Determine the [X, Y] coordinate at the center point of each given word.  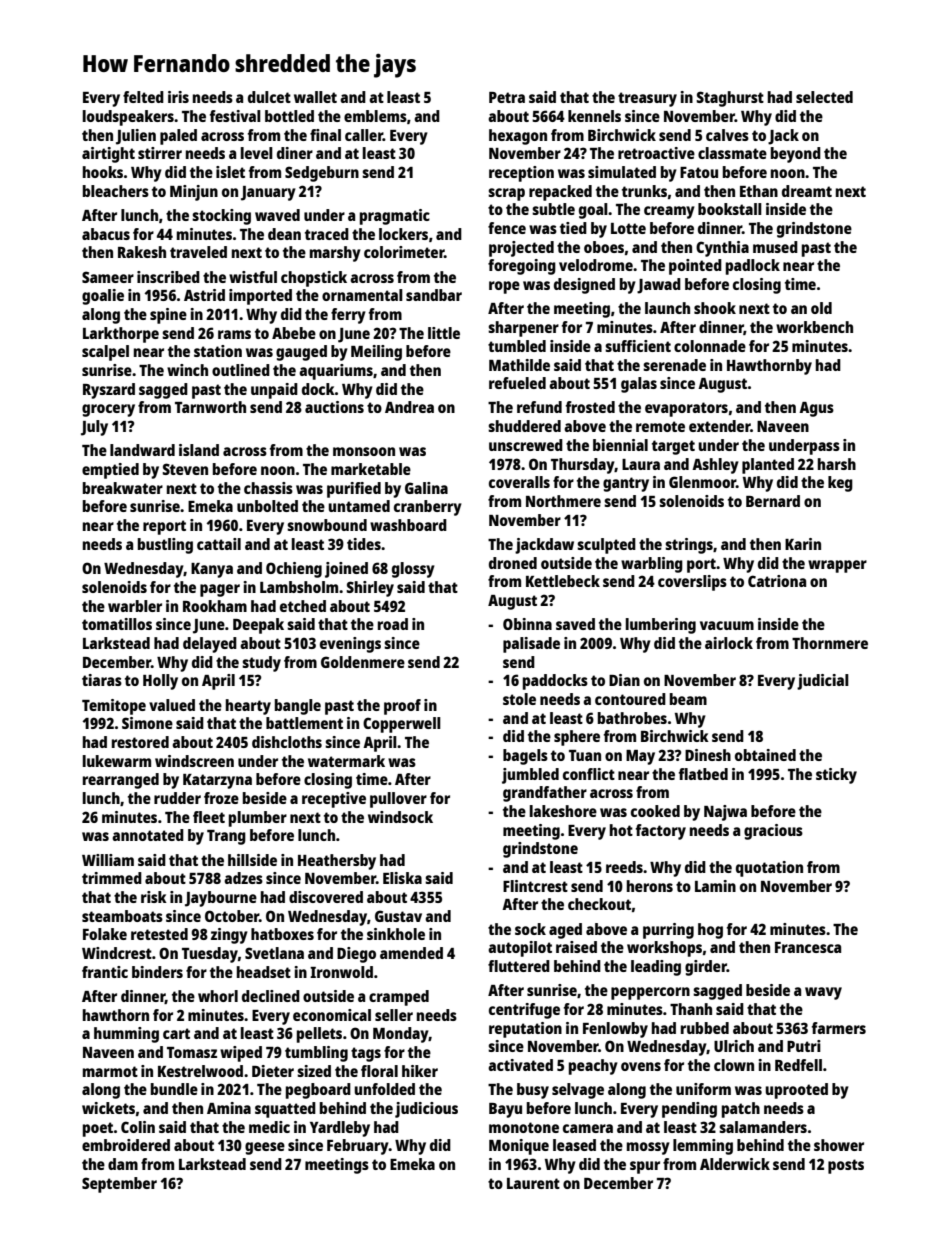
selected [824, 97]
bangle [298, 707]
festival [235, 116]
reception [521, 174]
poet [98, 1129]
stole [519, 699]
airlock [729, 643]
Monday [401, 1035]
